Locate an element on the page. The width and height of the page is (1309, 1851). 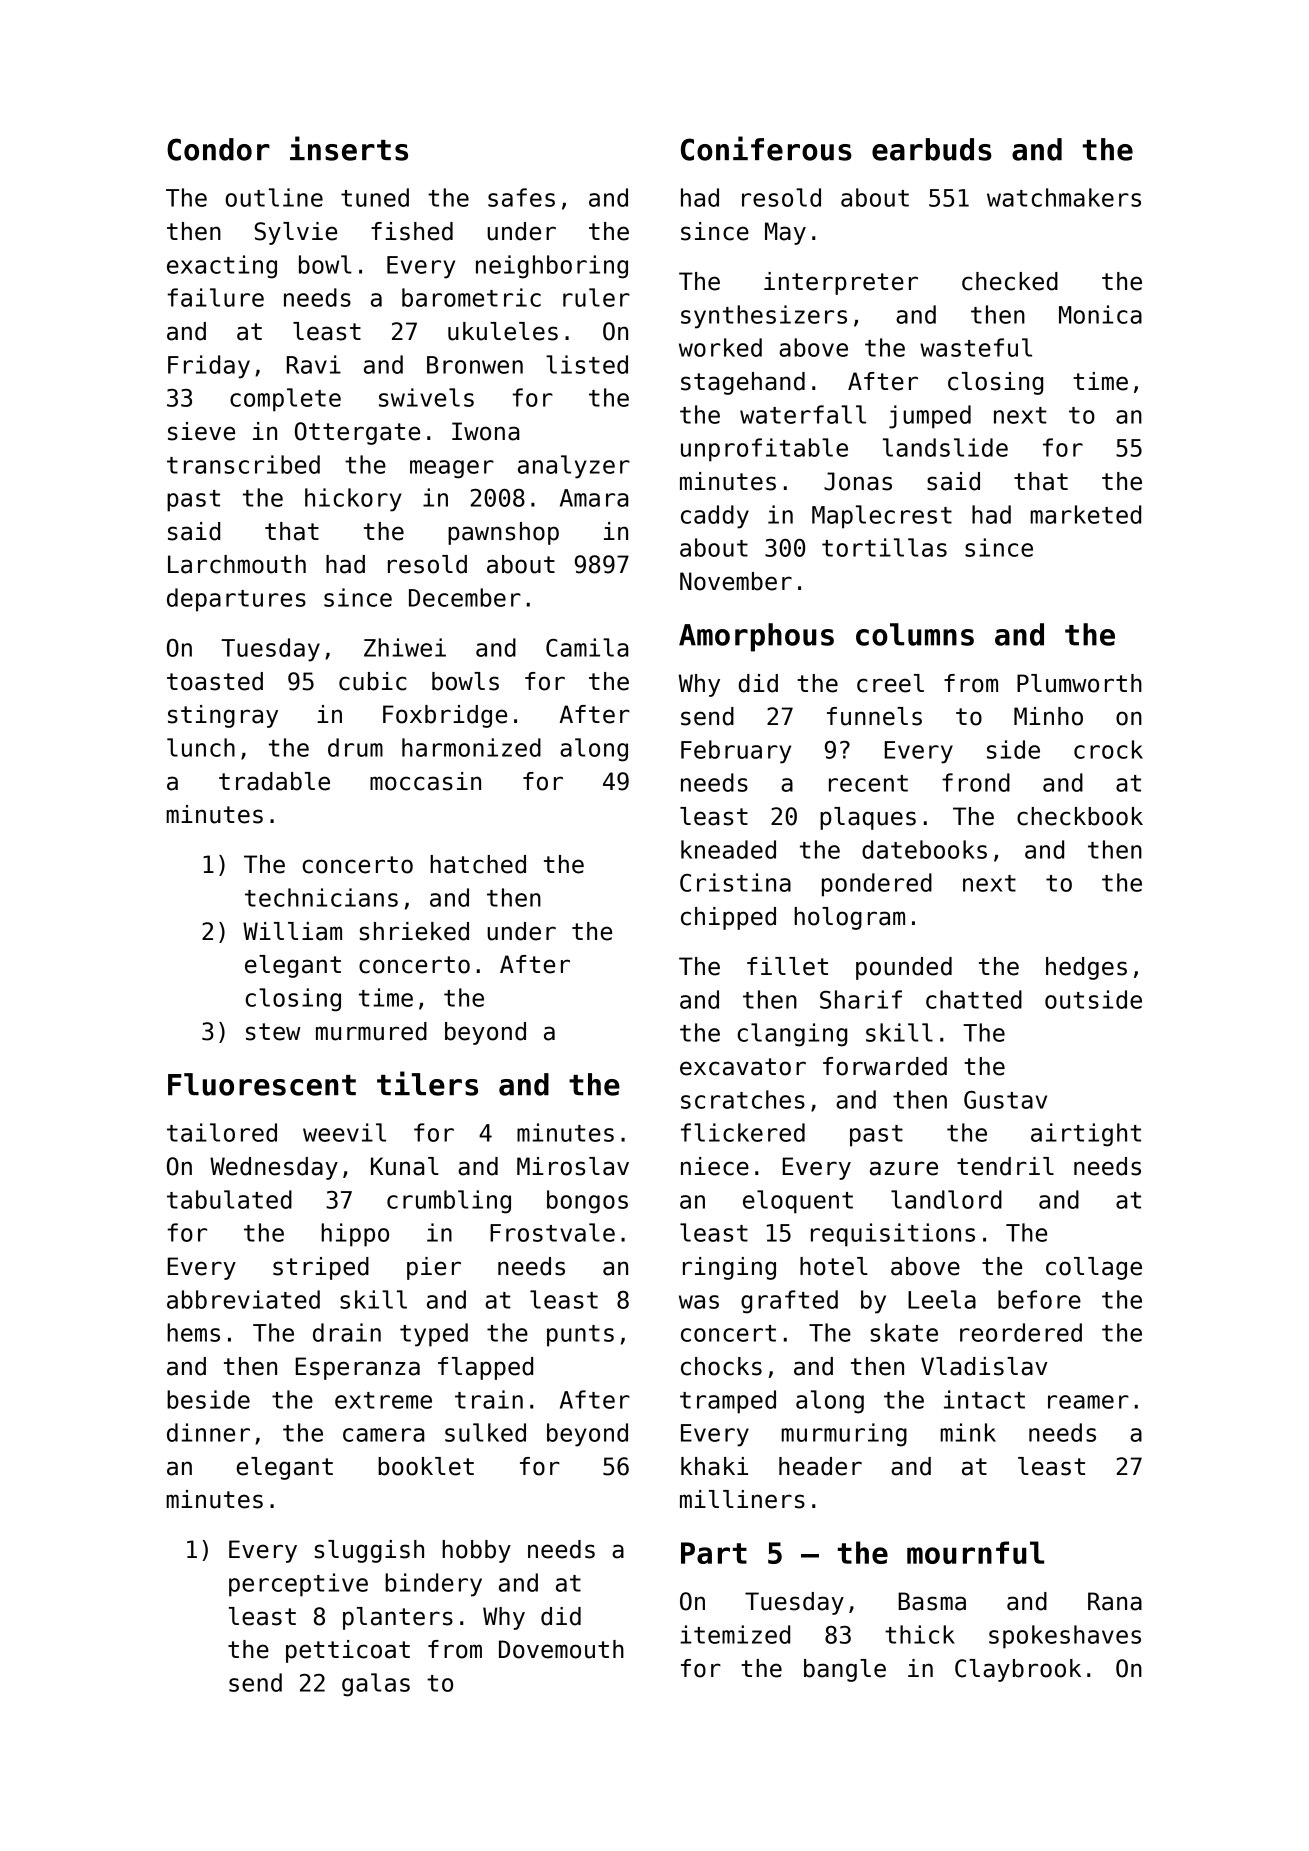
bangle is located at coordinates (845, 1670).
